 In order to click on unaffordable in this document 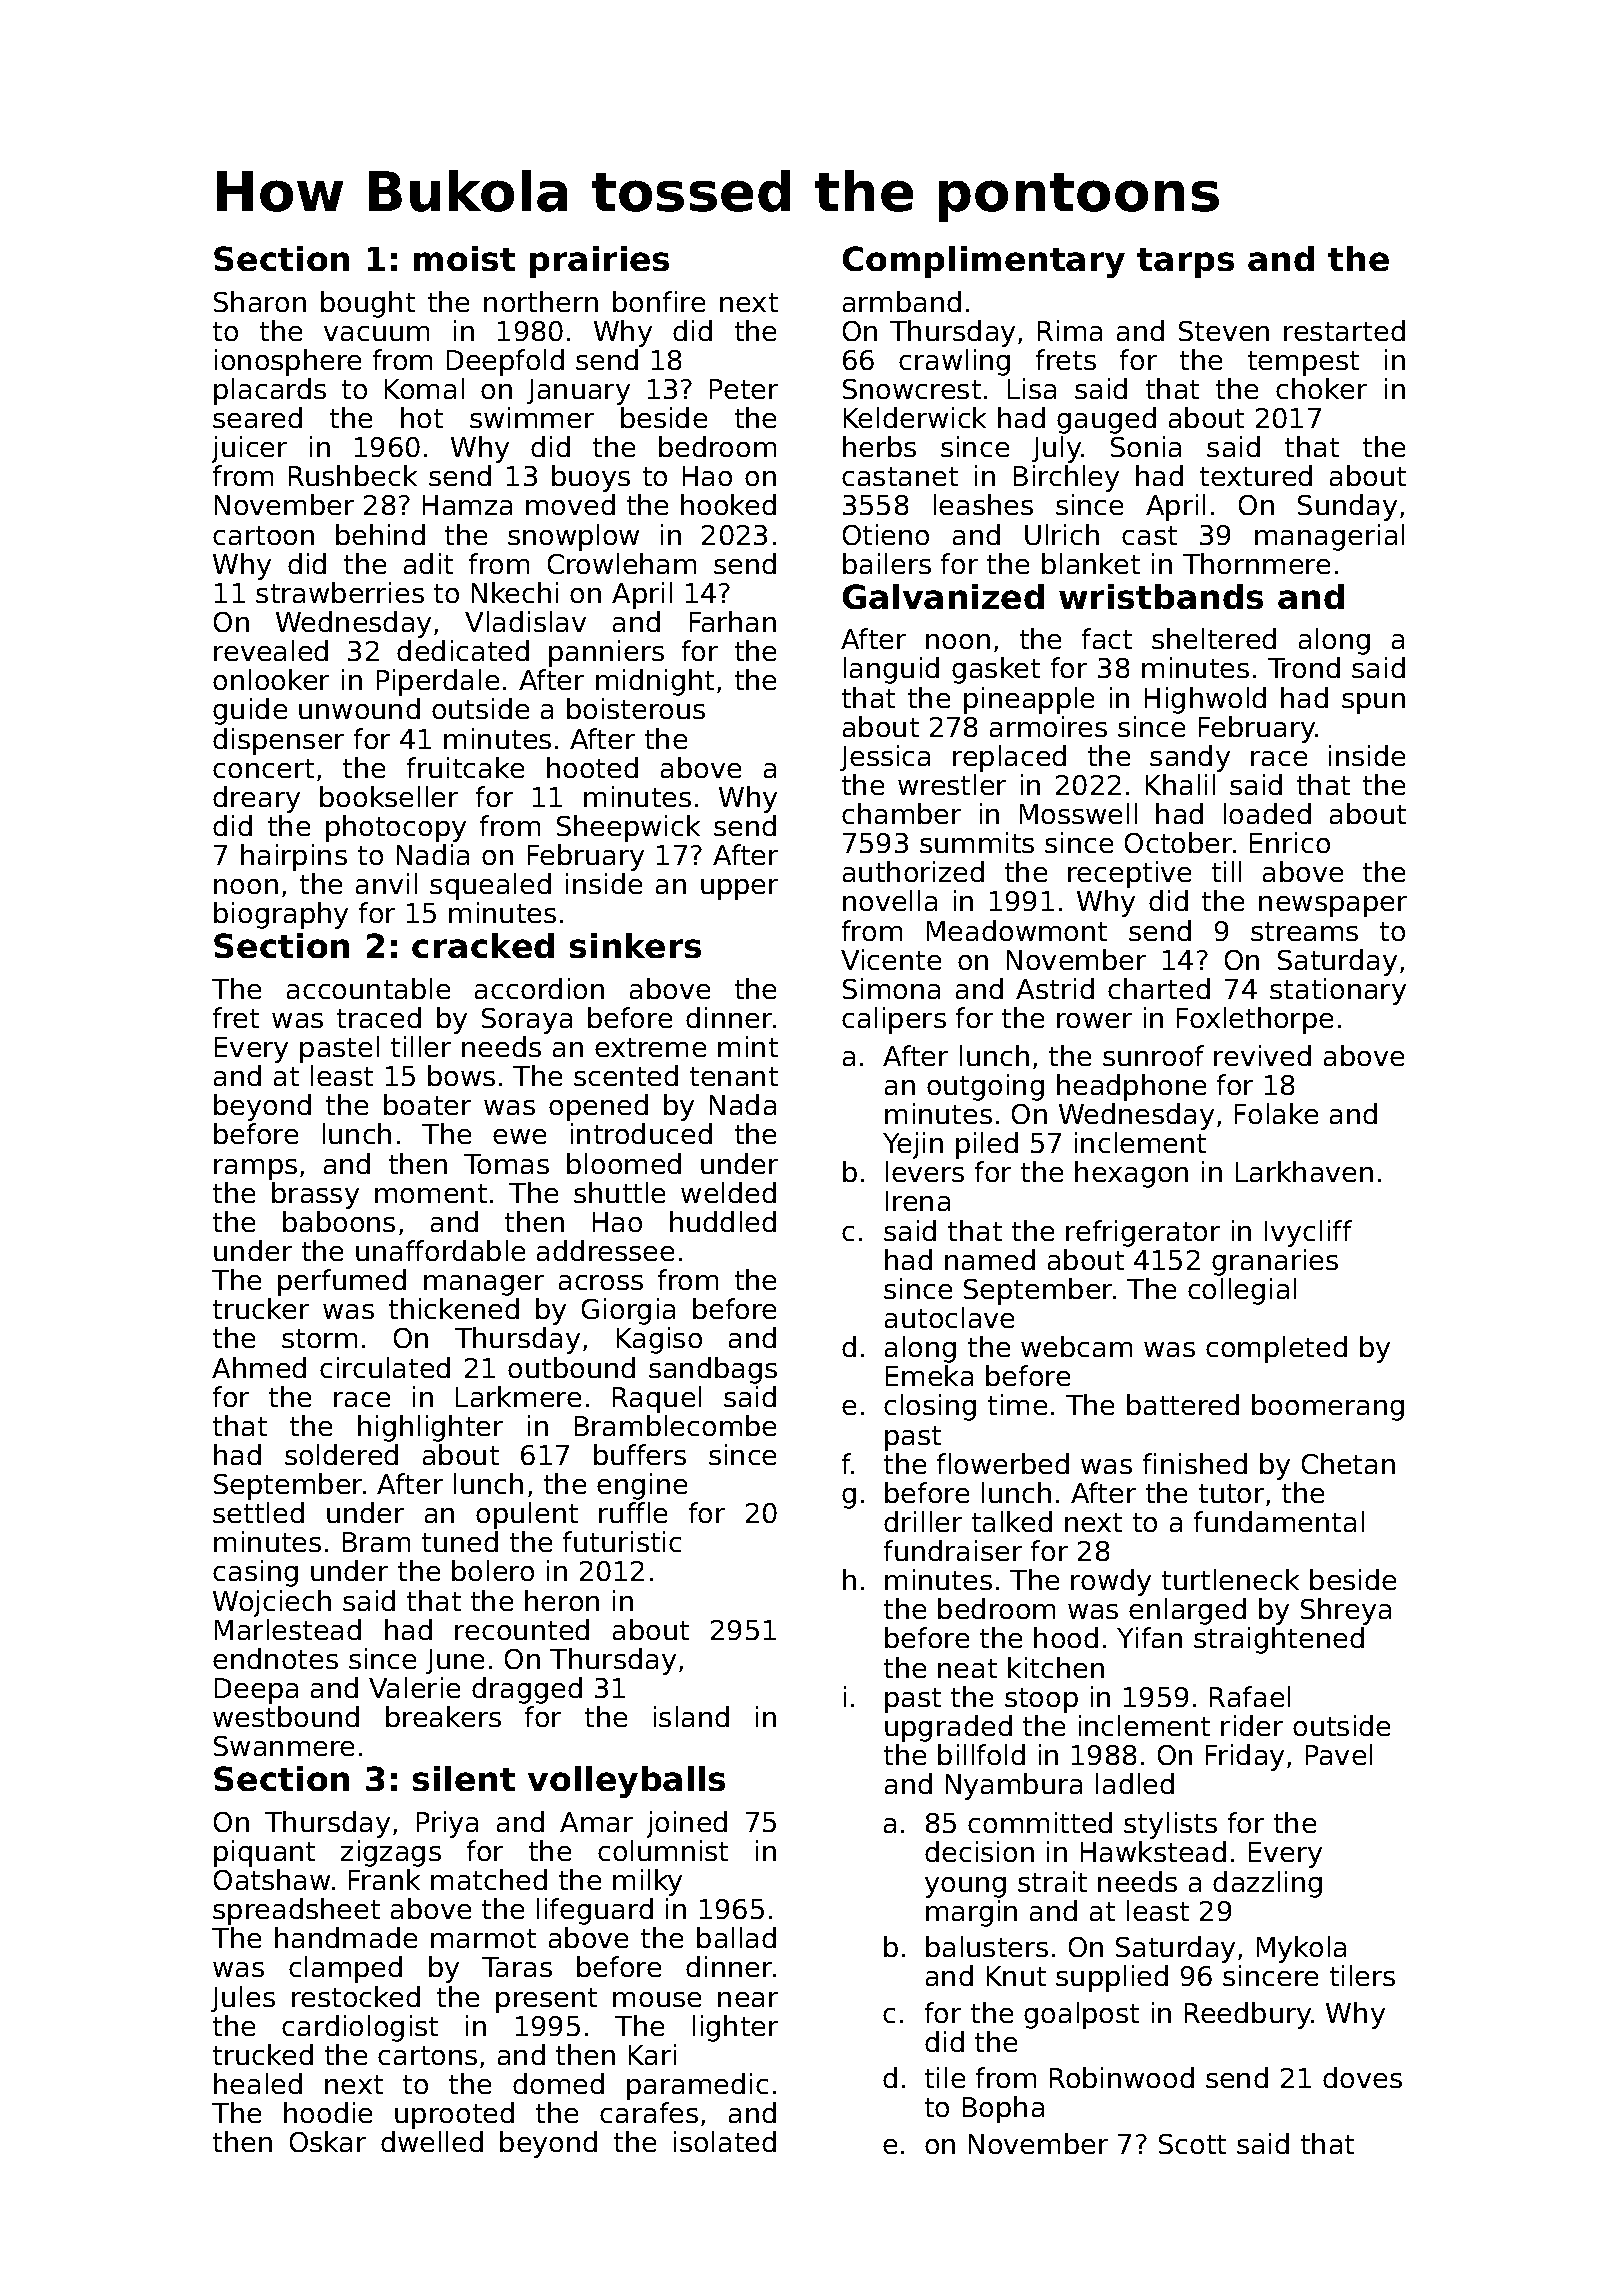, I will do `click(440, 1250)`.
